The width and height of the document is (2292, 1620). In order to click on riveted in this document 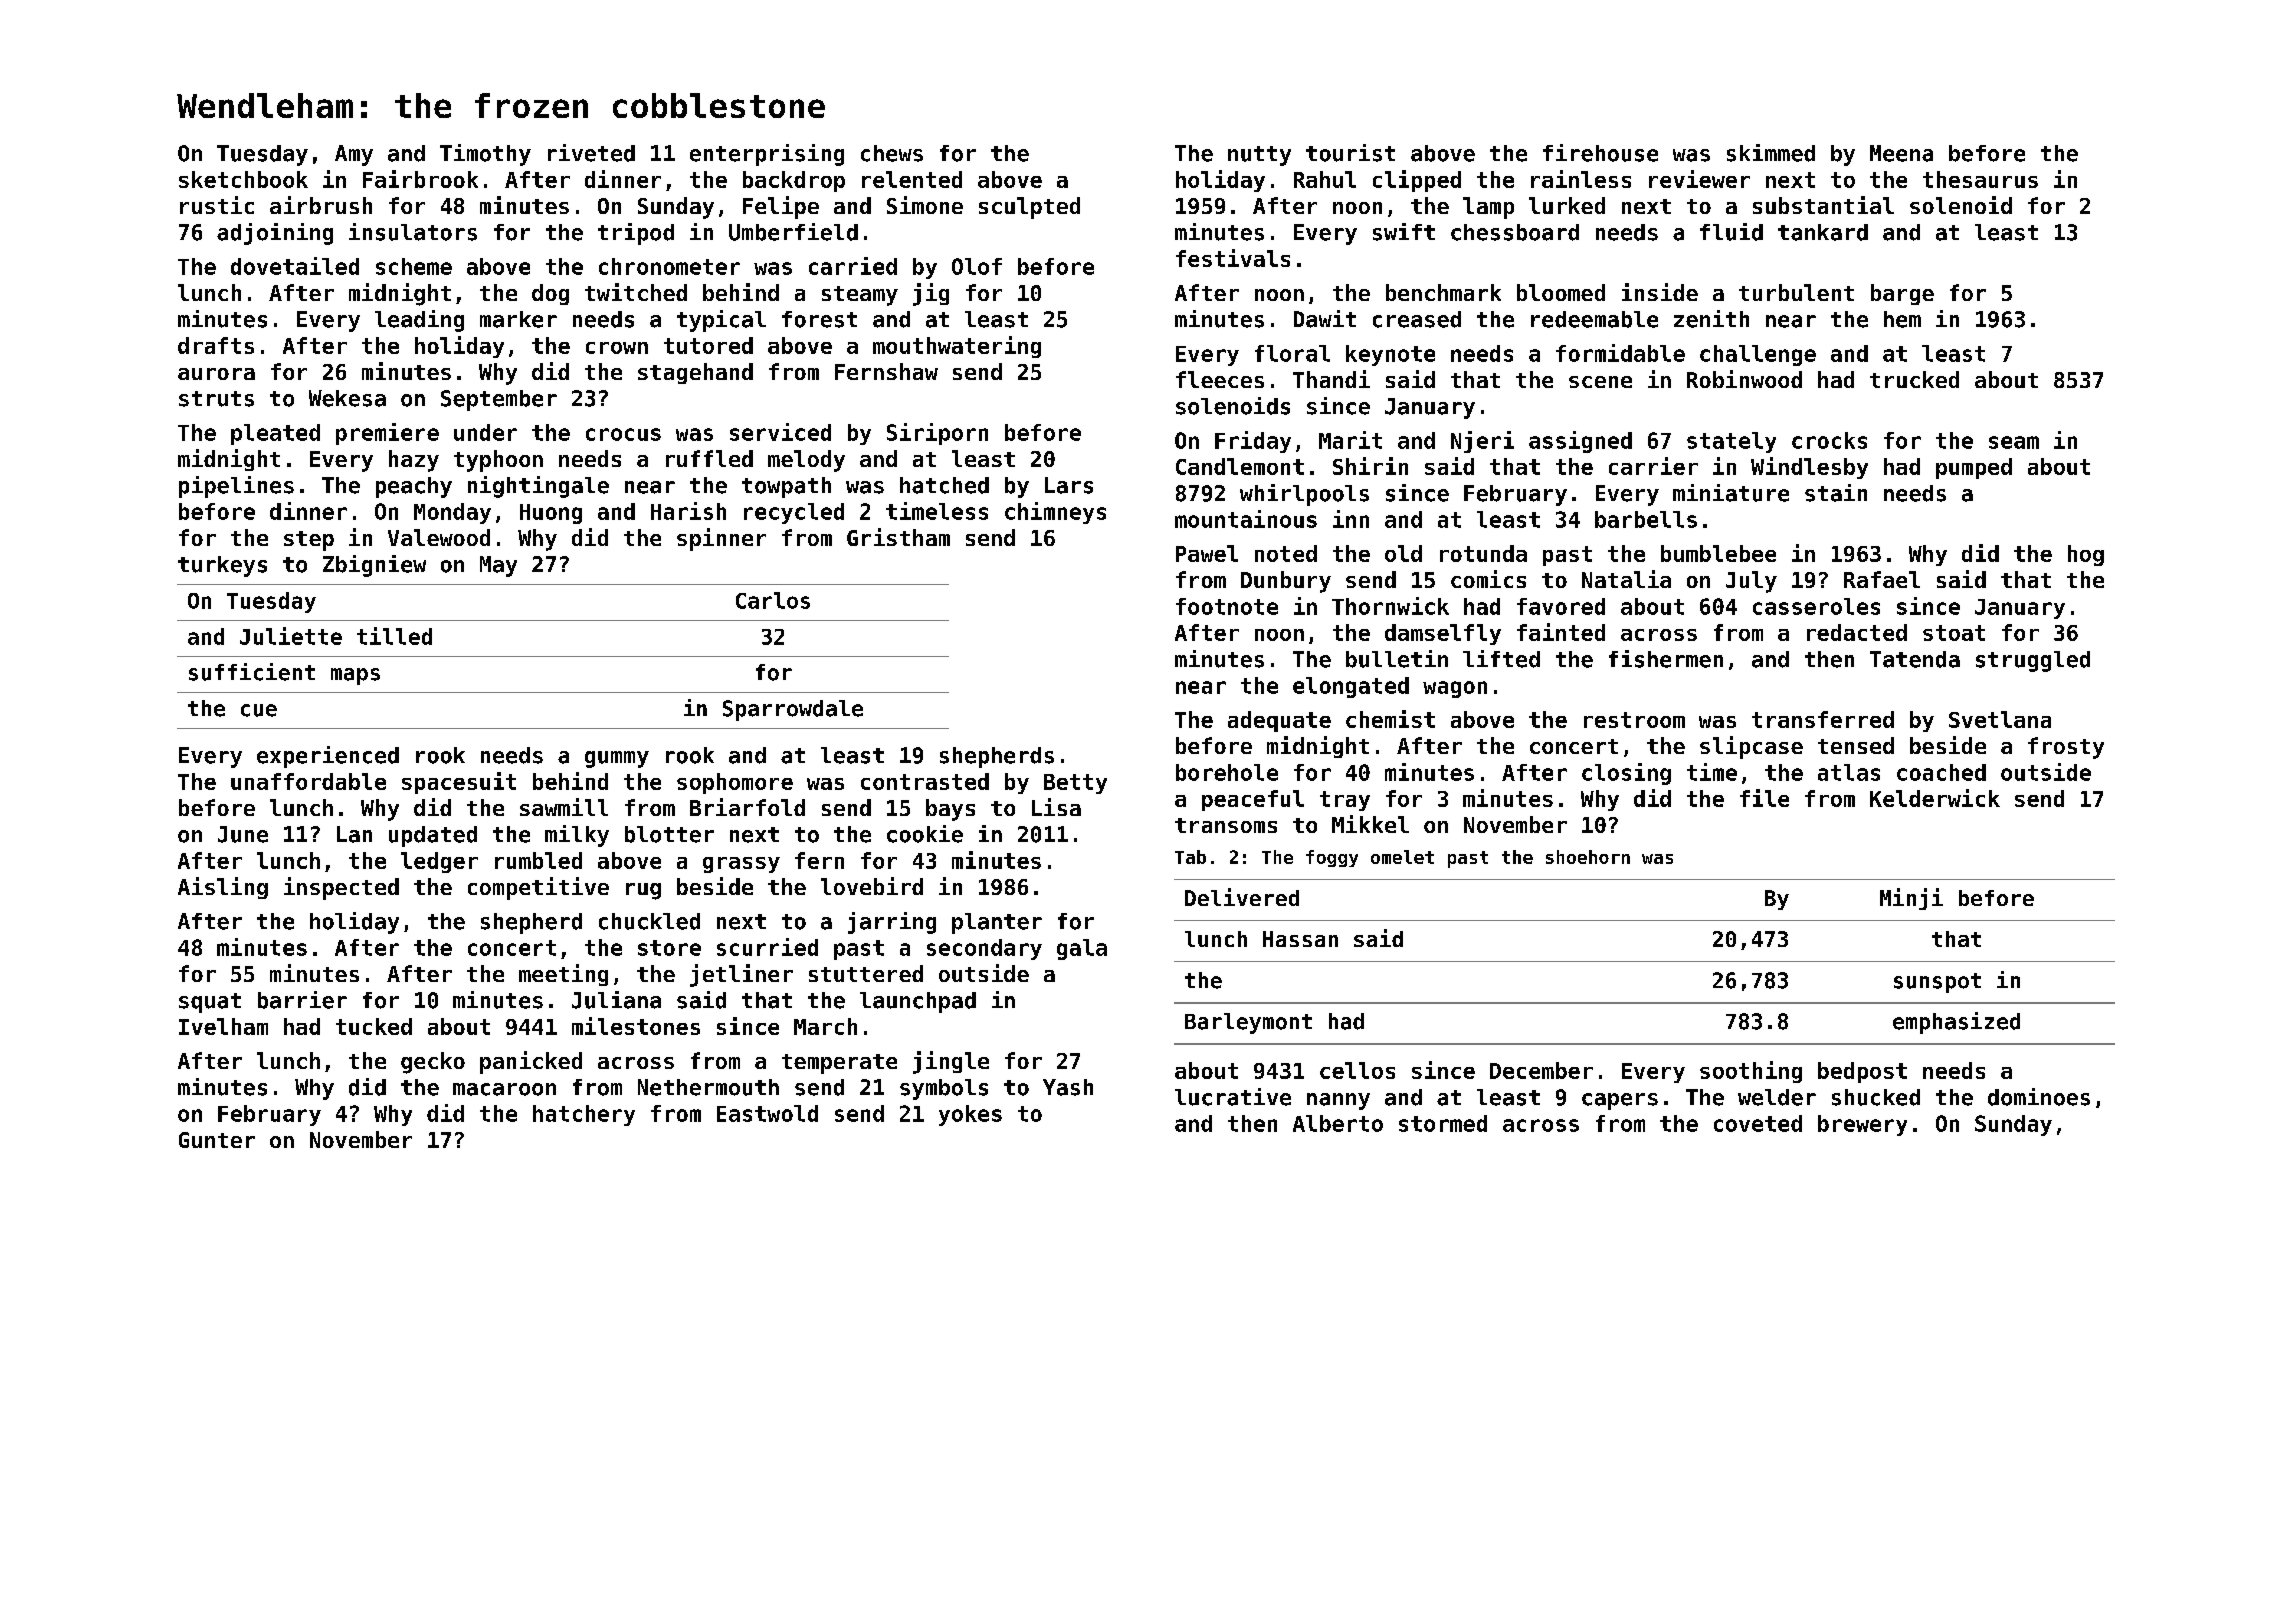, I will do `click(591, 153)`.
